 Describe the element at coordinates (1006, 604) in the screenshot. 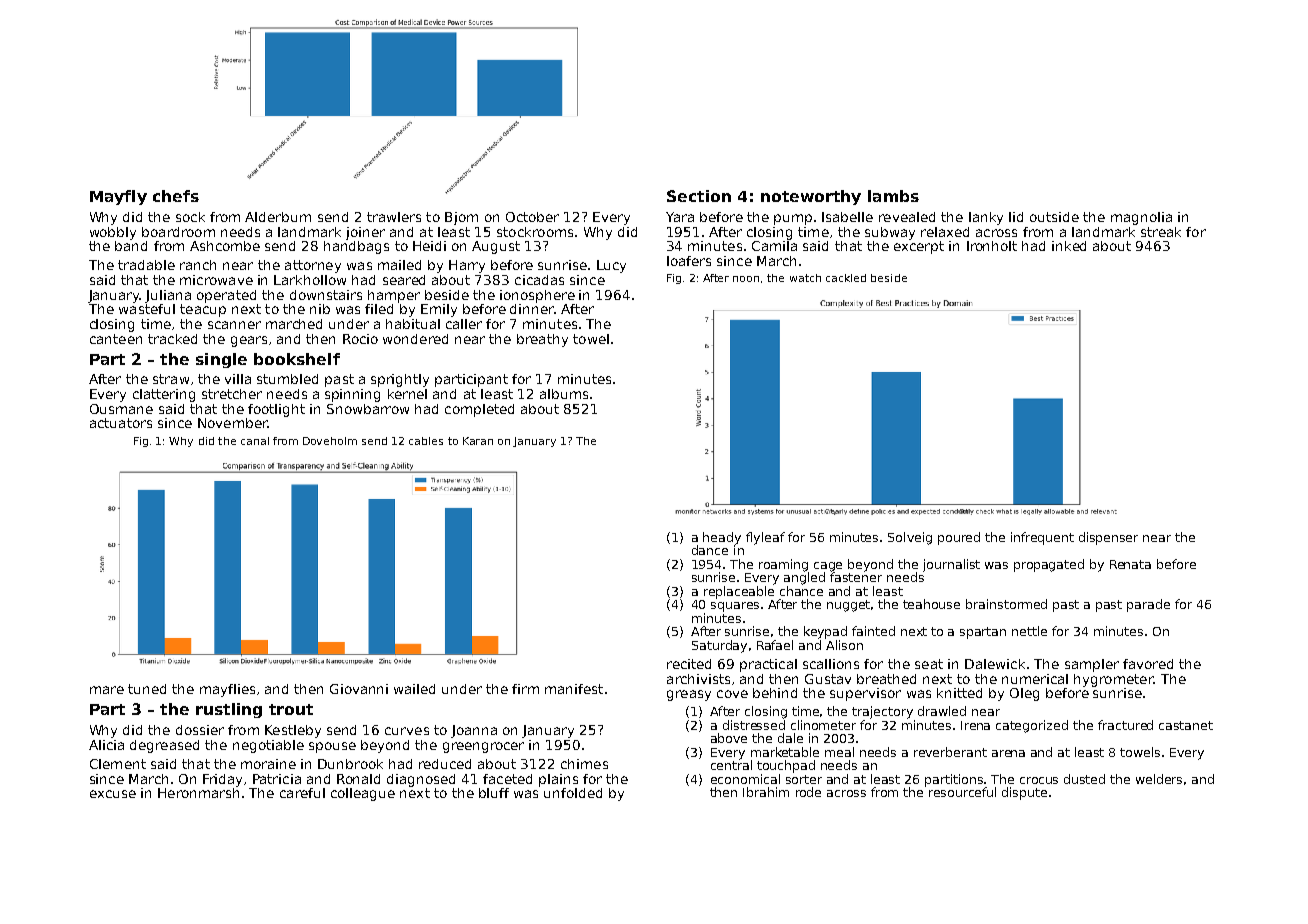

I see `brainstormed` at that location.
